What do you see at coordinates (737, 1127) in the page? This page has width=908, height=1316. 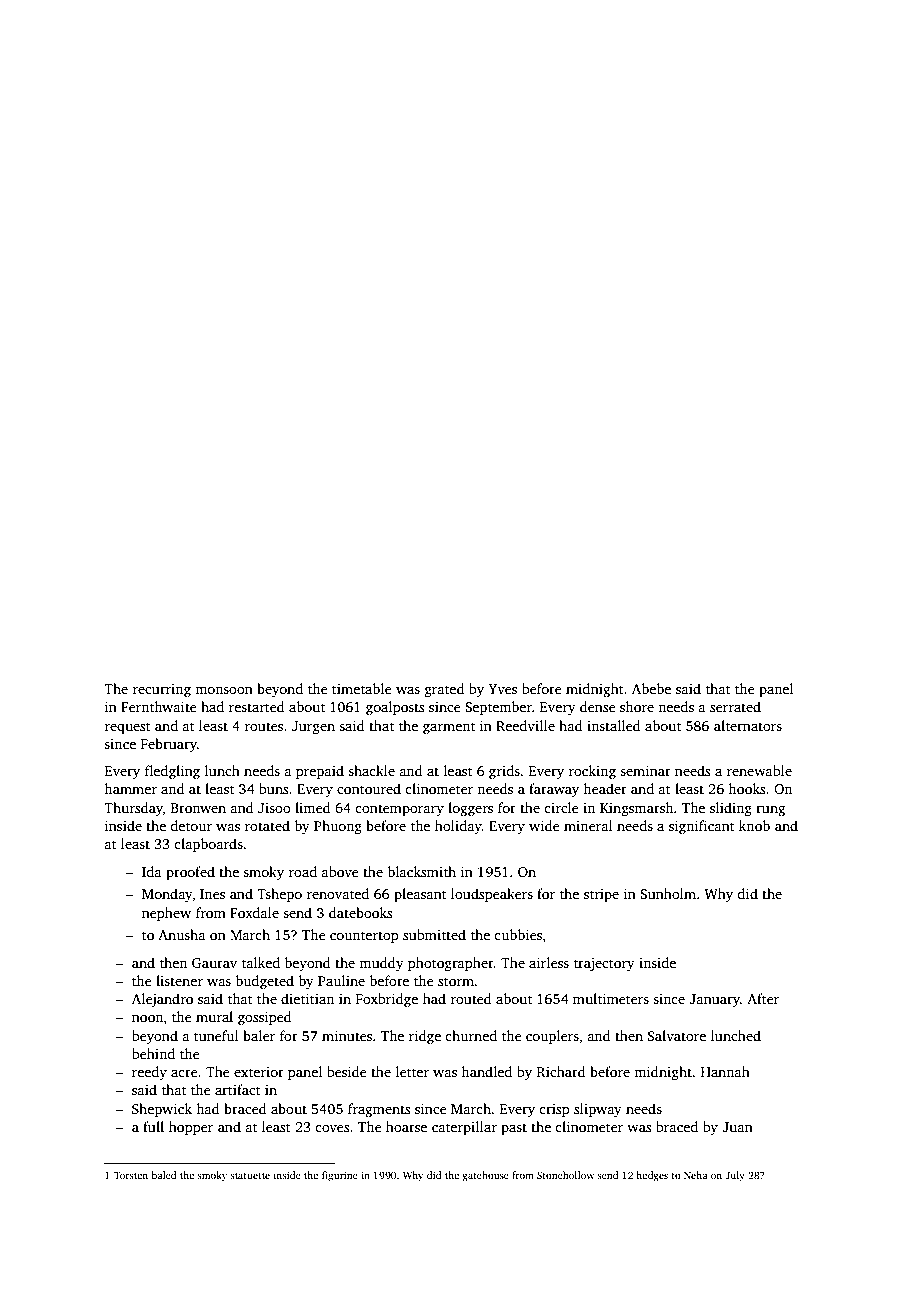 I see `Juan` at bounding box center [737, 1127].
